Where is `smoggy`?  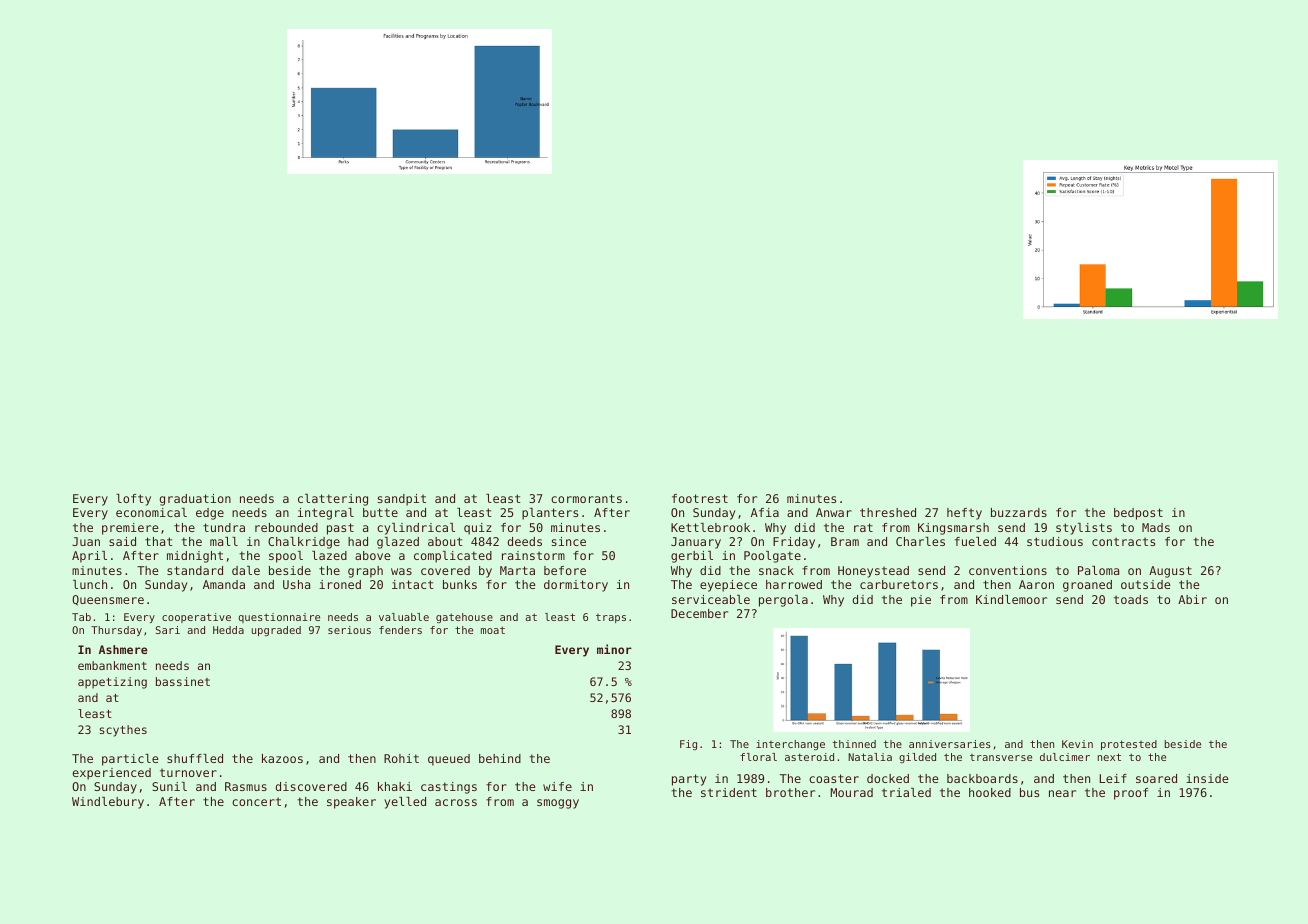 smoggy is located at coordinates (558, 804).
